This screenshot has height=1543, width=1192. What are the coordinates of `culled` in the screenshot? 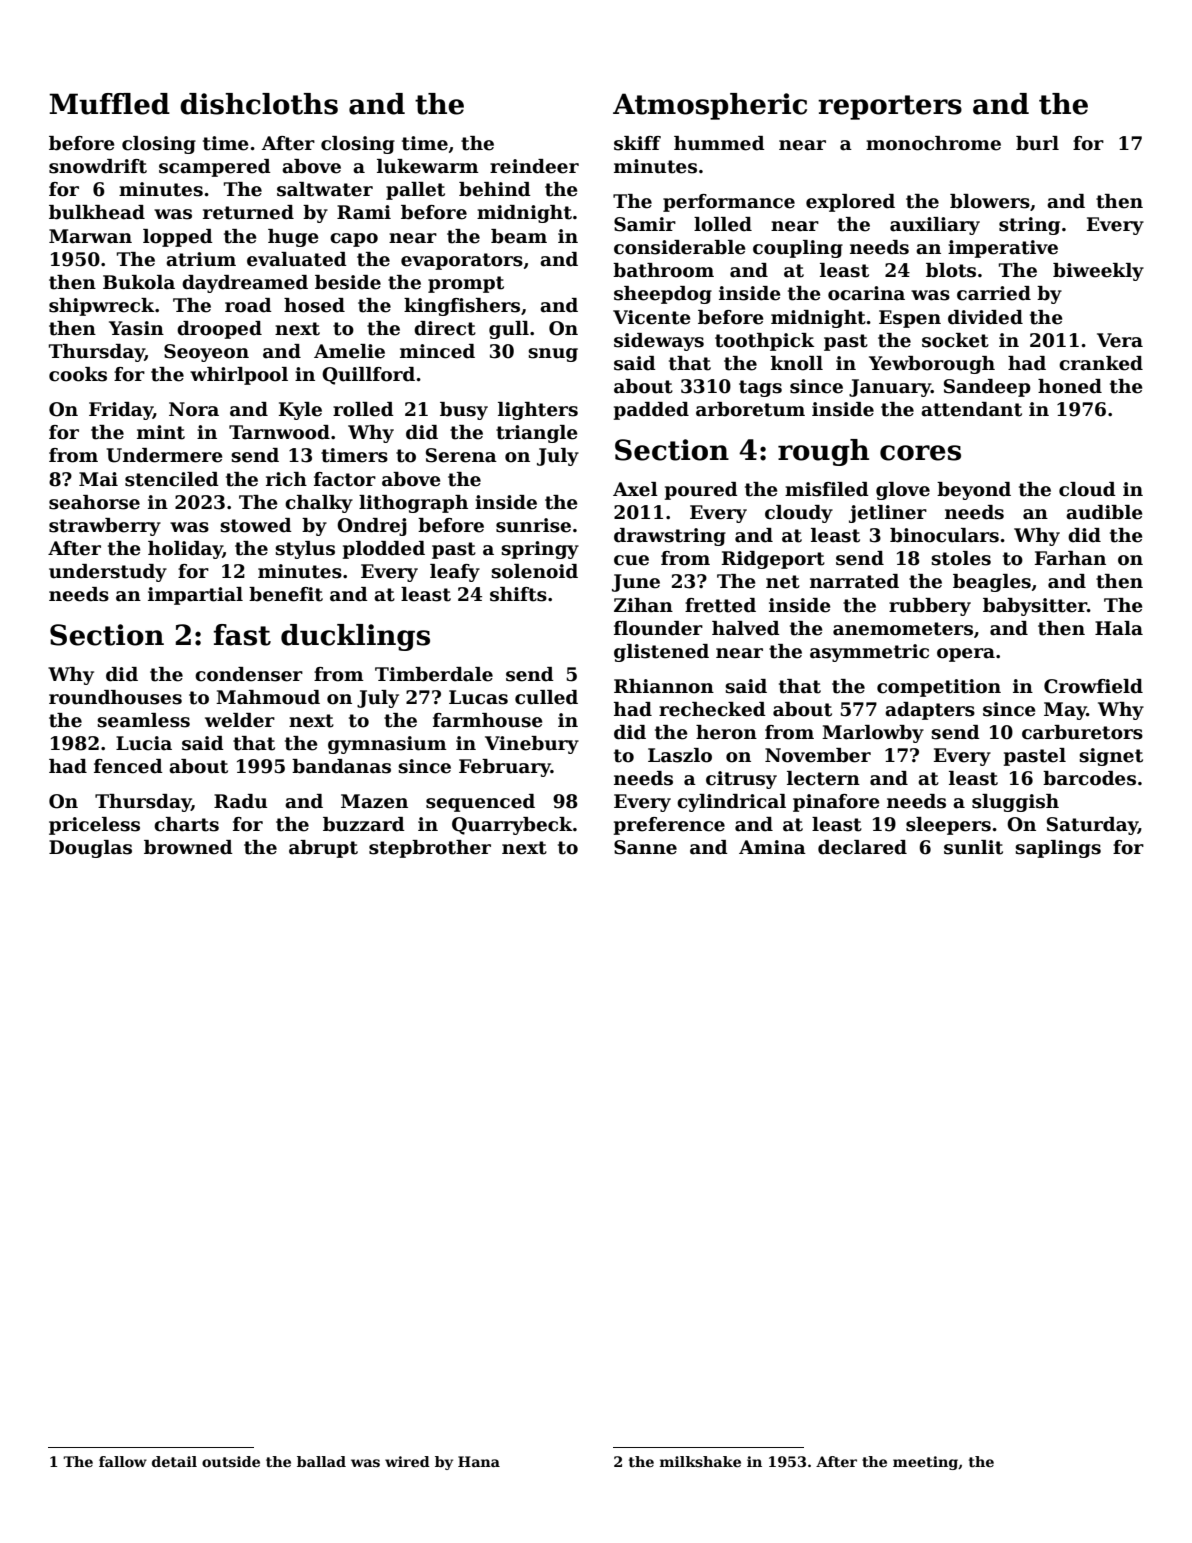 It's located at (546, 697).
